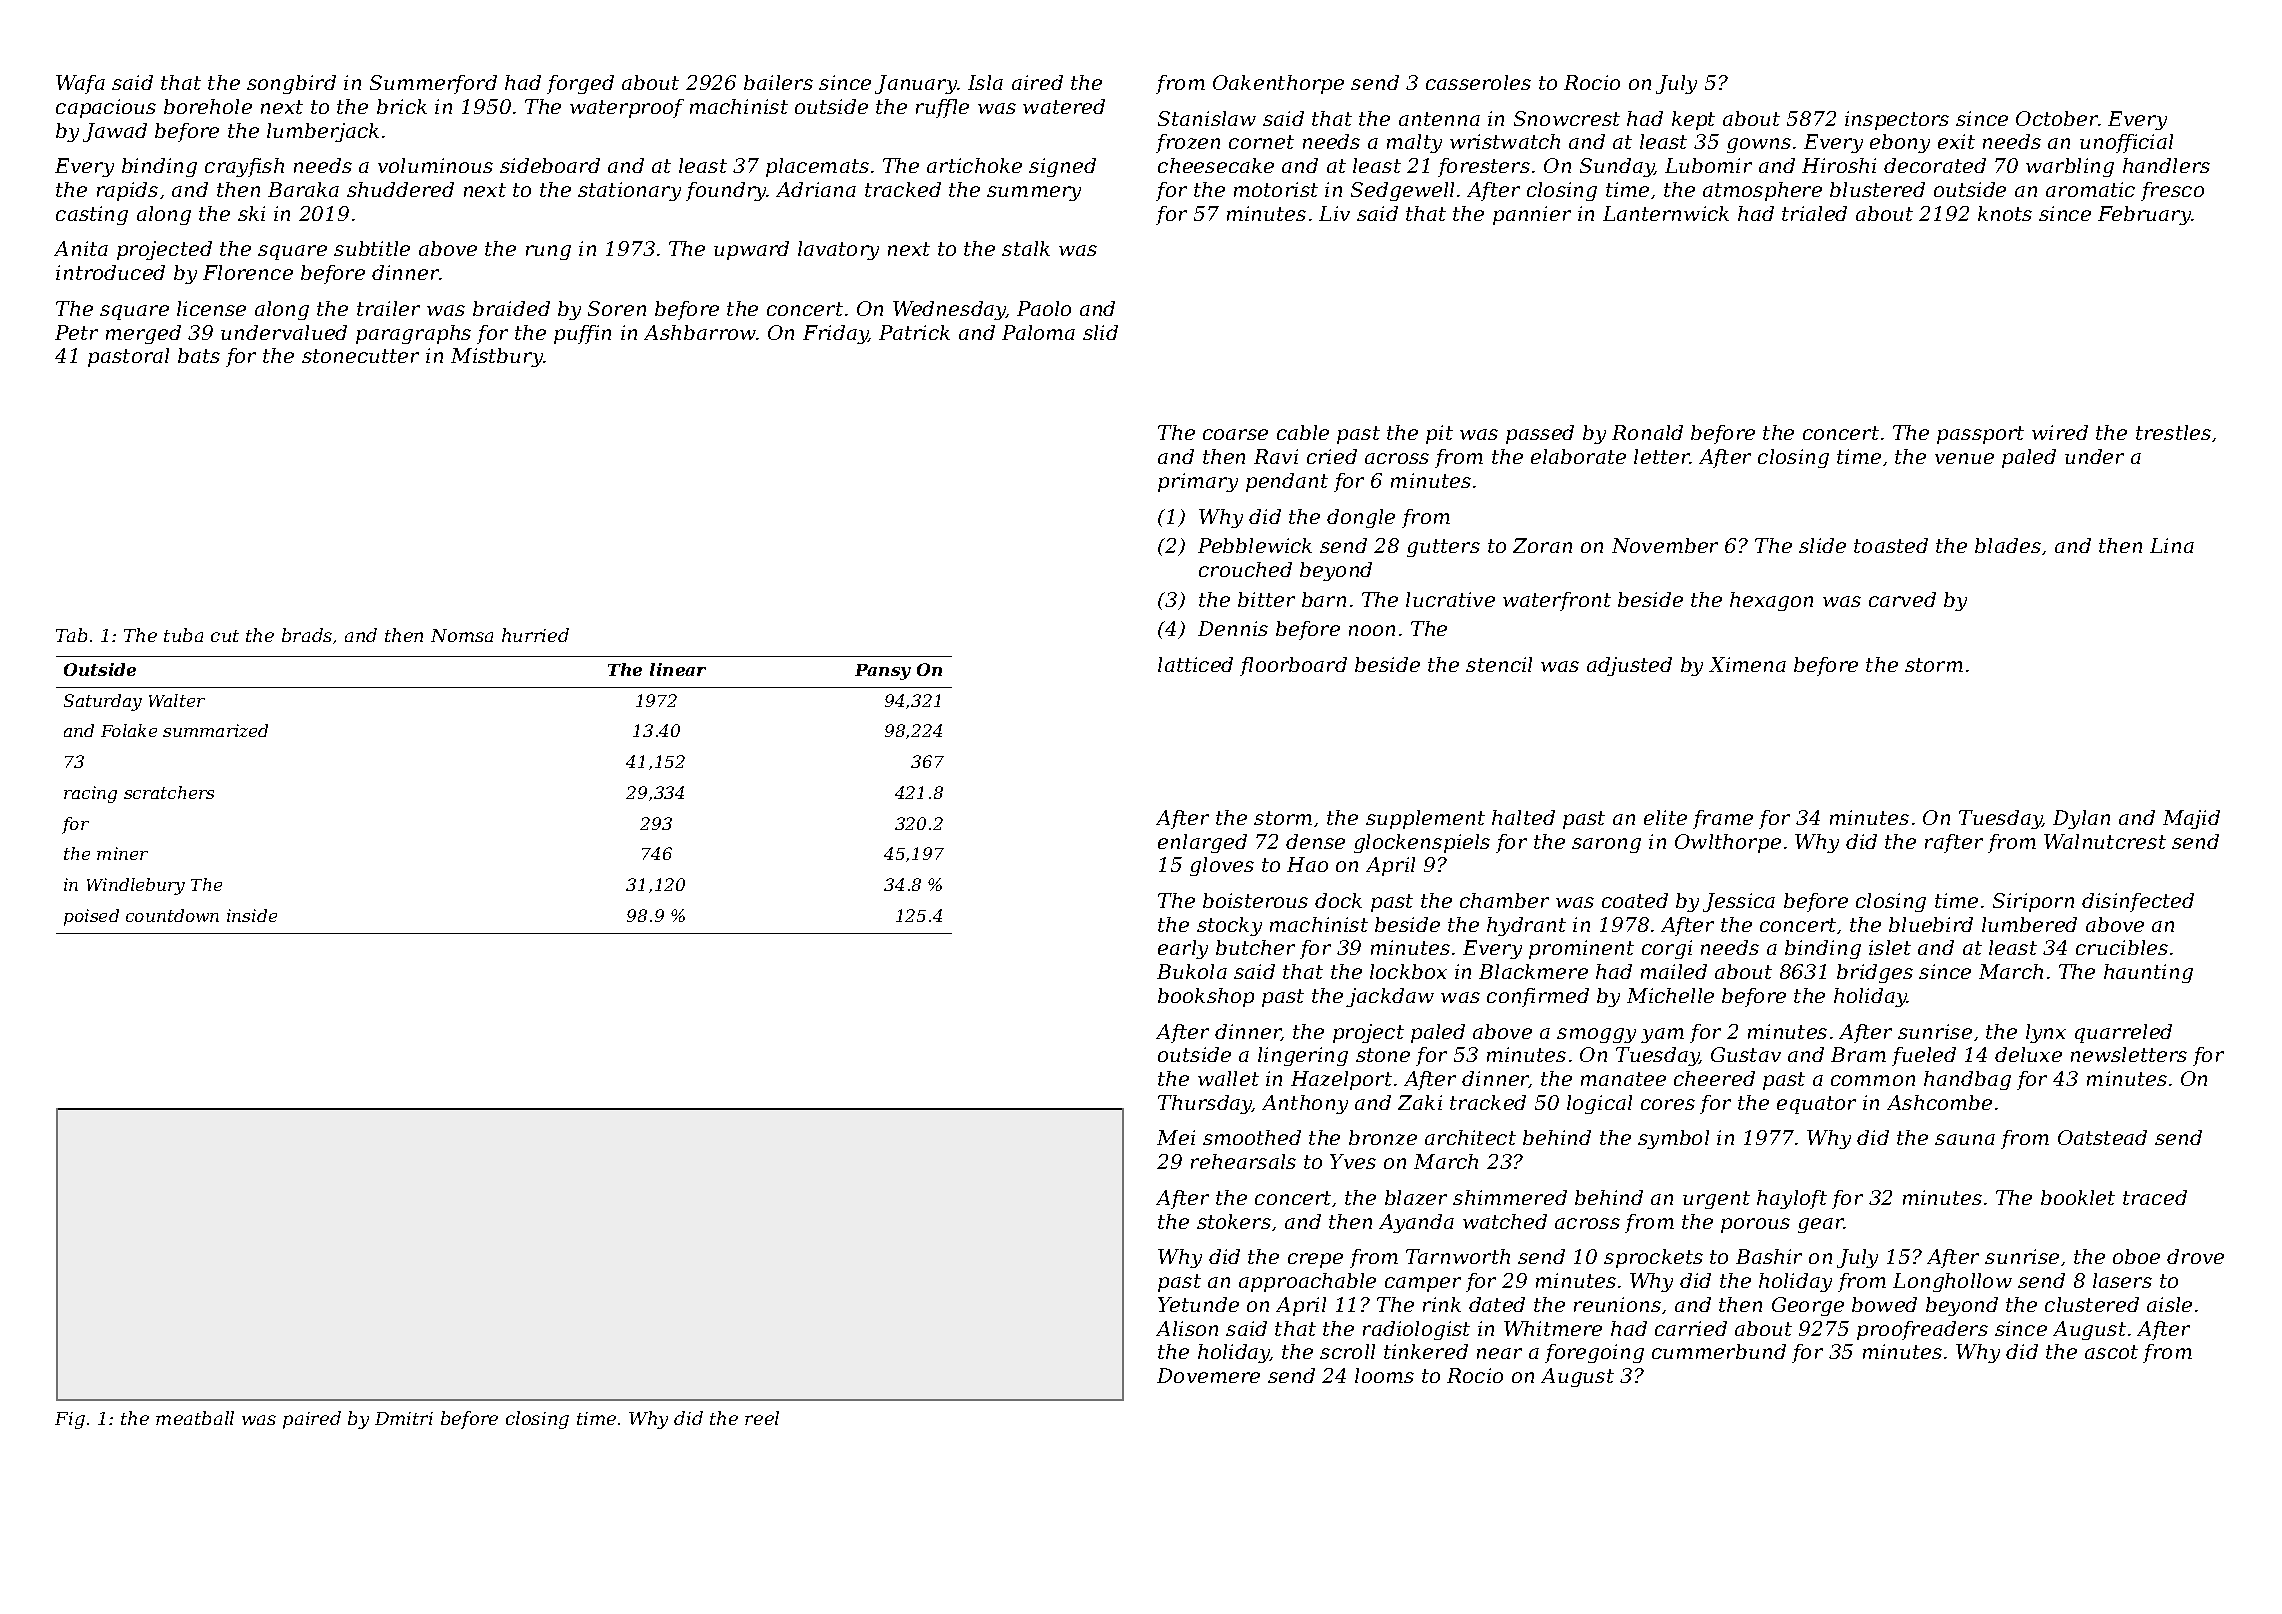  What do you see at coordinates (1276, 189) in the screenshot?
I see `motorist` at bounding box center [1276, 189].
